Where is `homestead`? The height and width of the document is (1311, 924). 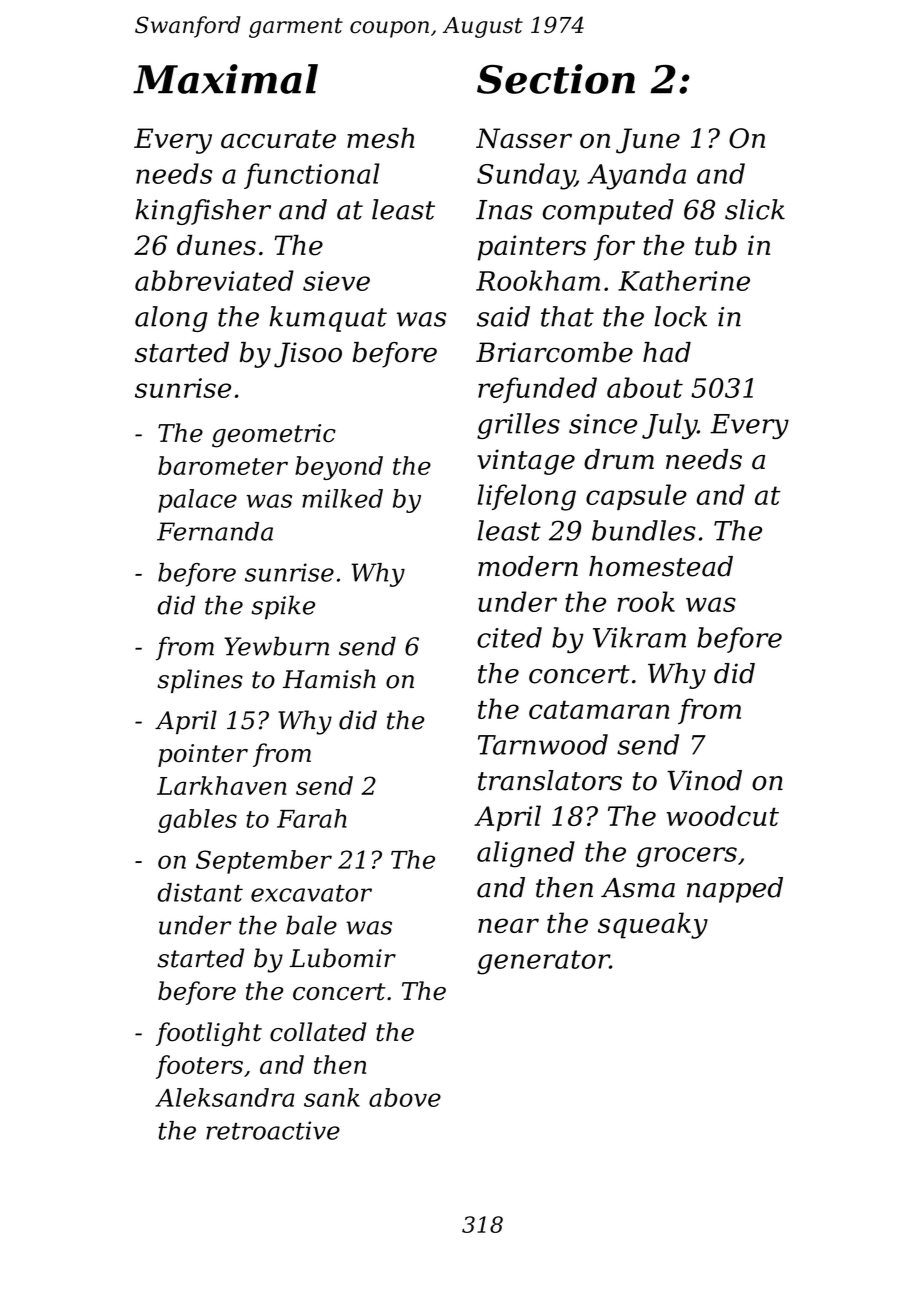 homestead is located at coordinates (661, 566).
